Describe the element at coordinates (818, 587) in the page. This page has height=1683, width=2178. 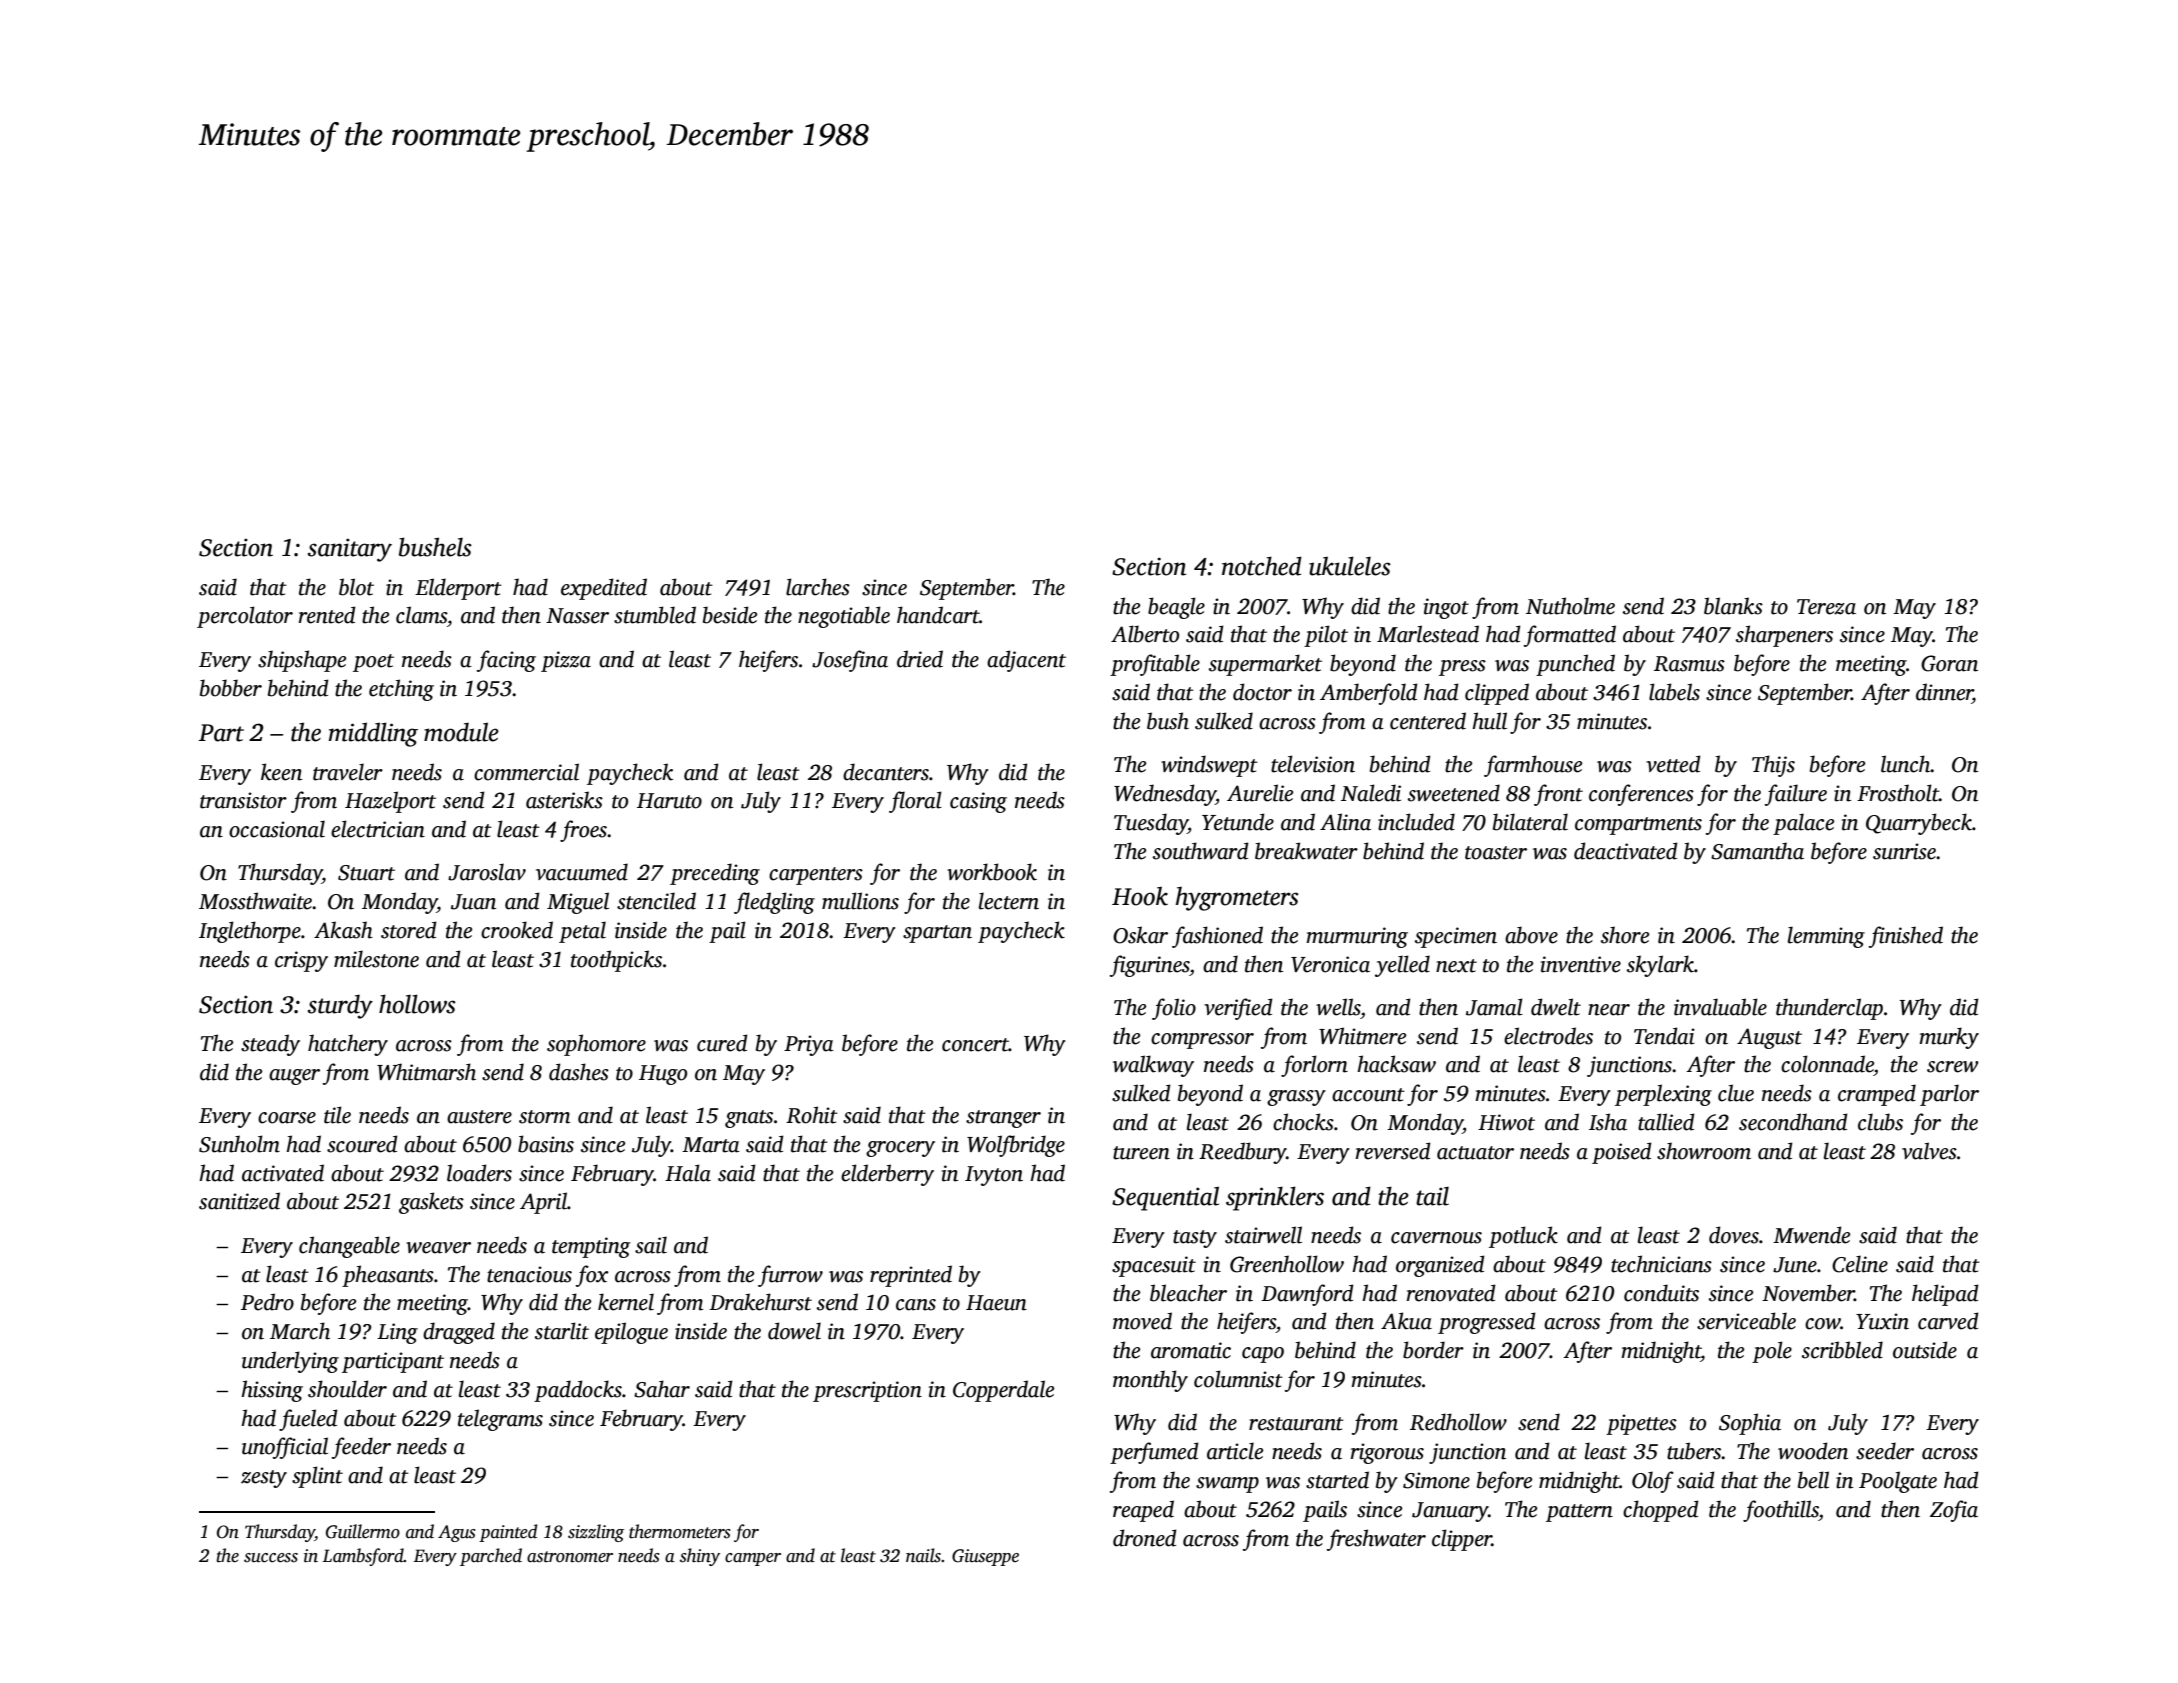
I see `larches` at that location.
